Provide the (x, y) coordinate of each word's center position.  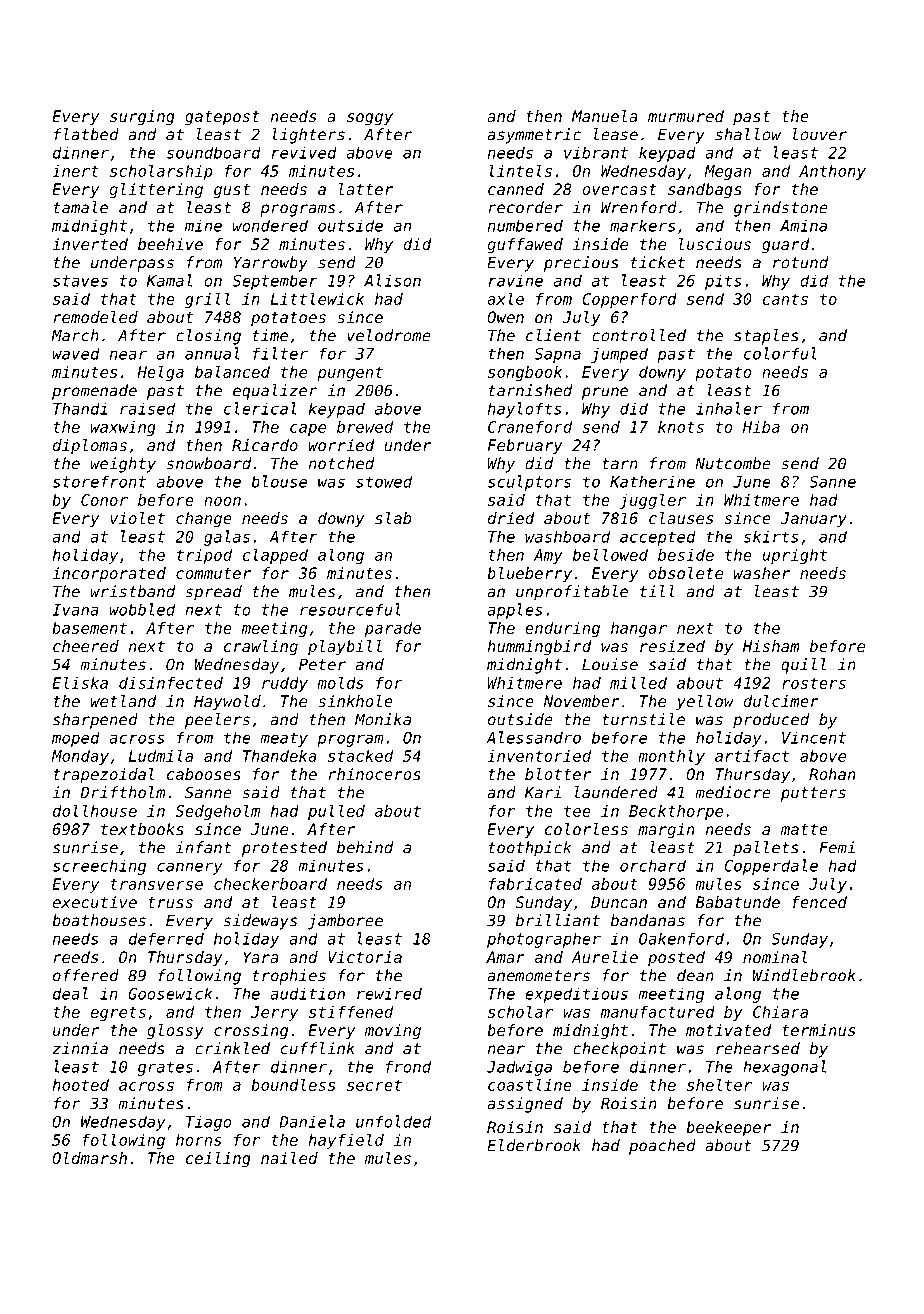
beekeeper (728, 1129)
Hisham (771, 646)
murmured (686, 116)
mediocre (733, 792)
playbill (345, 648)
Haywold (227, 703)
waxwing (123, 428)
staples (766, 337)
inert (75, 171)
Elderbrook (534, 1145)
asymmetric (534, 136)
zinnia (80, 1048)
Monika (383, 719)
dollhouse (95, 810)
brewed (365, 427)
